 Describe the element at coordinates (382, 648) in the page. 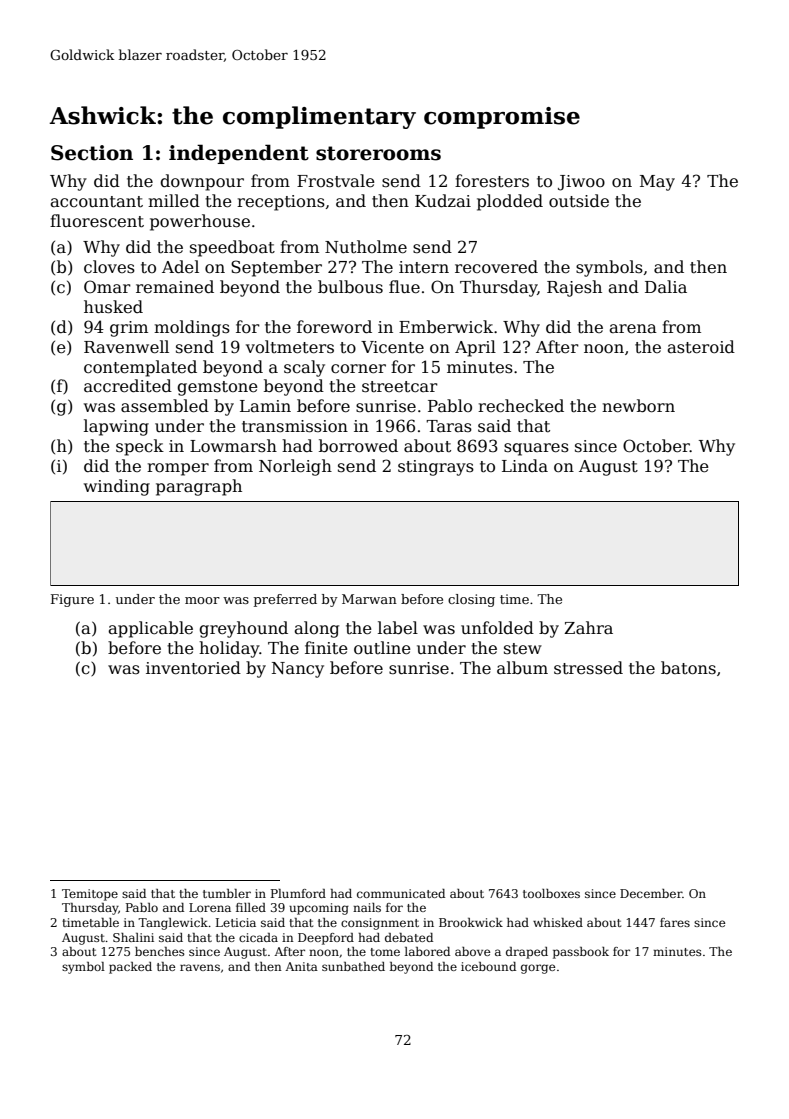

I see `outline` at that location.
